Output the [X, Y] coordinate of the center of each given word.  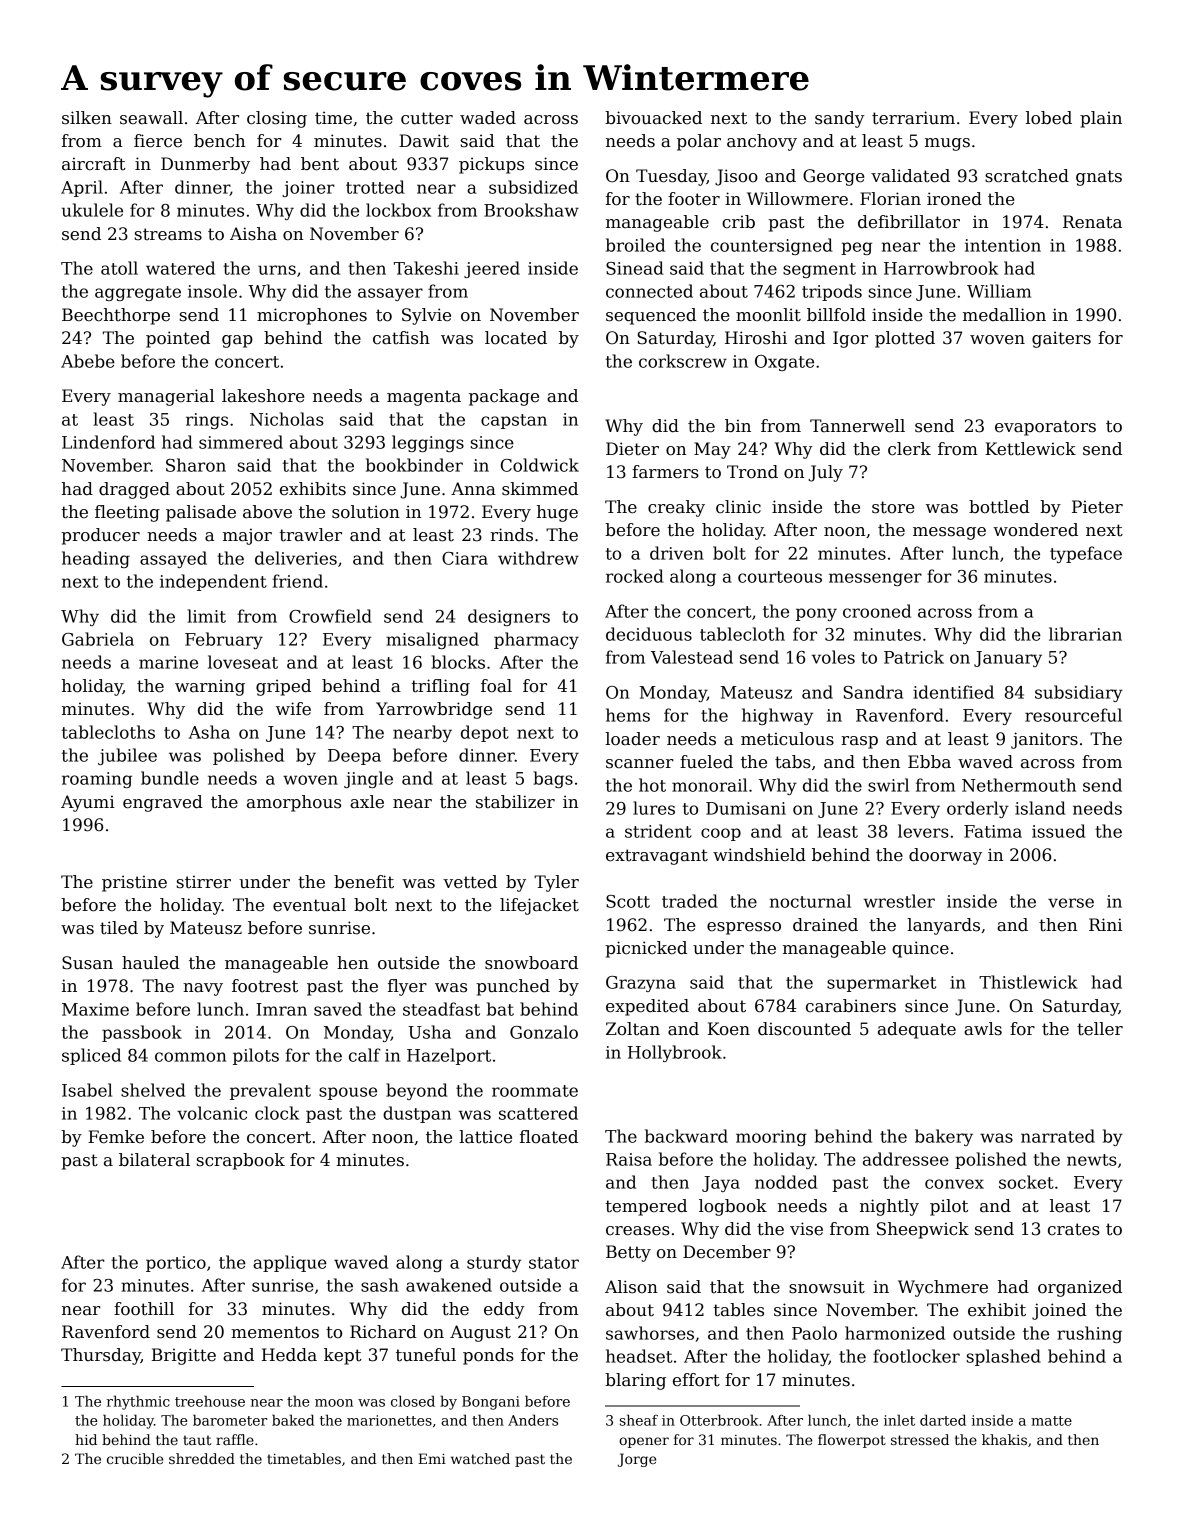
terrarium [913, 118]
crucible [135, 1458]
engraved [163, 803]
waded [488, 118]
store [893, 507]
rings [207, 421]
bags [553, 779]
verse [1071, 903]
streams [168, 234]
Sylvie [426, 316]
